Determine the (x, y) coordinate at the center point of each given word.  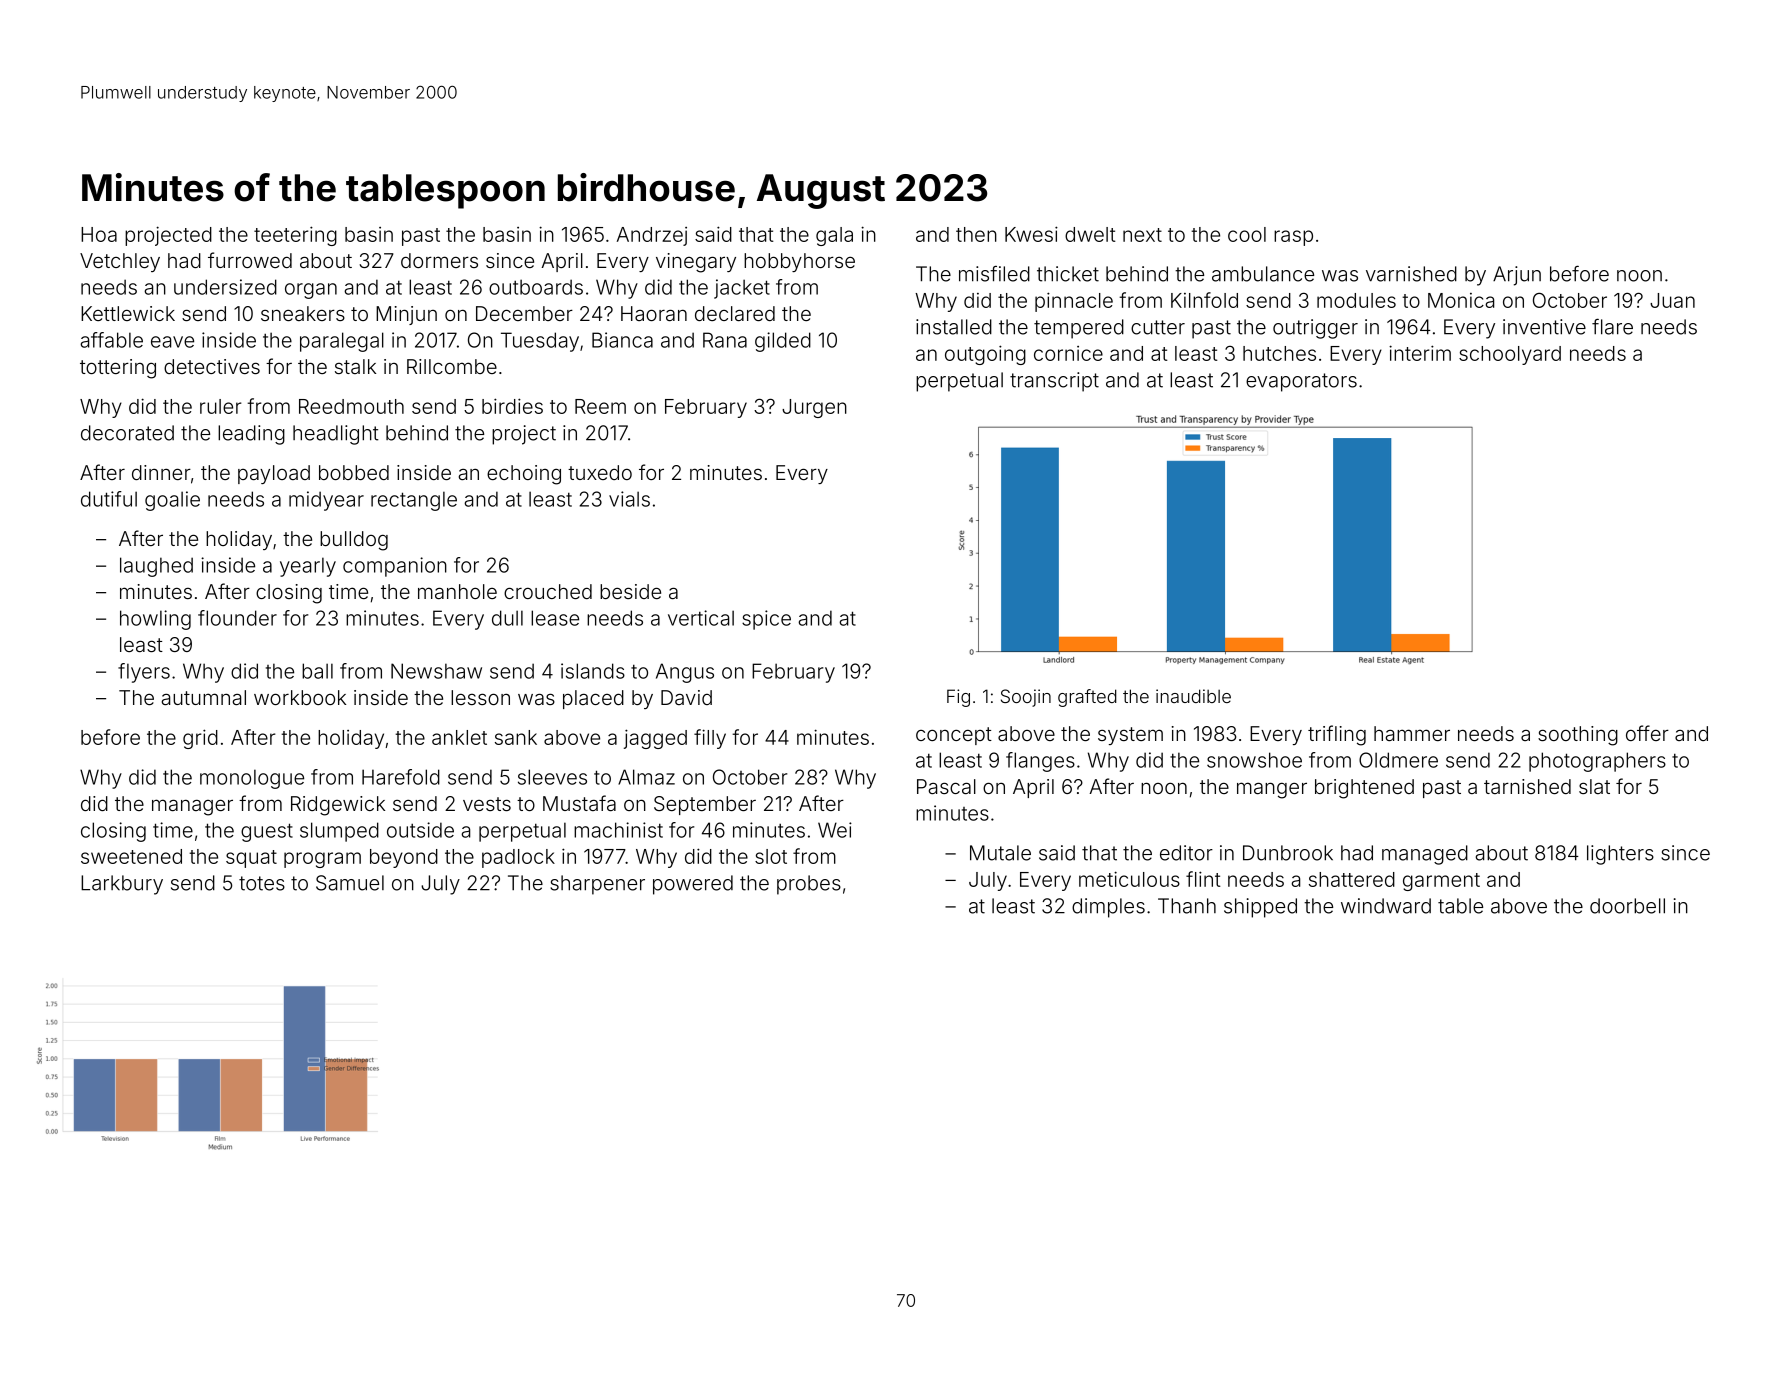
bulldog (354, 541)
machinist (618, 830)
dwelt (1090, 234)
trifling (1337, 735)
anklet (459, 737)
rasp (1293, 238)
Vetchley (120, 262)
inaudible (1193, 696)
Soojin (1026, 698)
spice (766, 620)
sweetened (131, 856)
